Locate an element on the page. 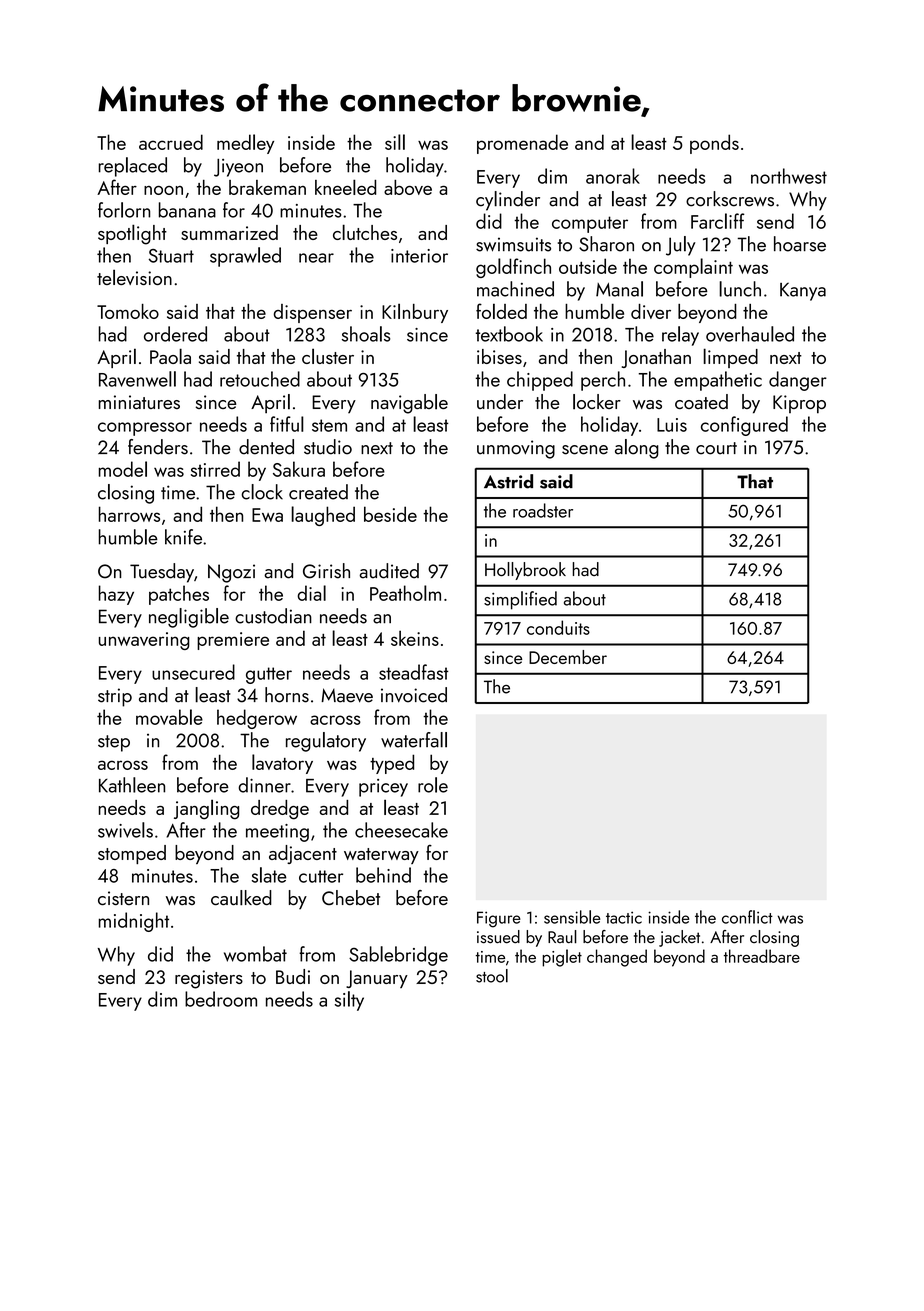  sill is located at coordinates (395, 142).
